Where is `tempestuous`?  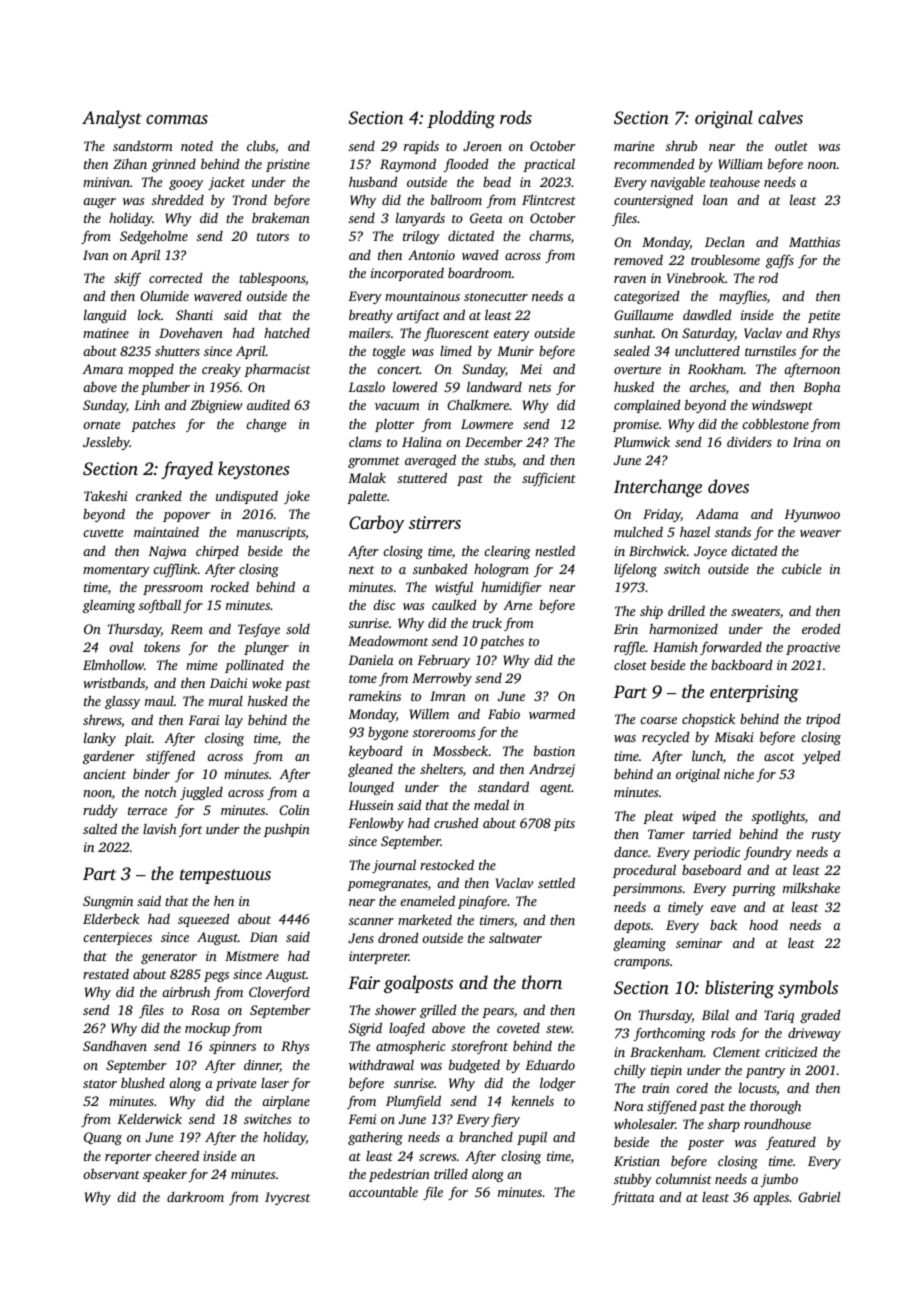
tempestuous is located at coordinates (225, 876).
